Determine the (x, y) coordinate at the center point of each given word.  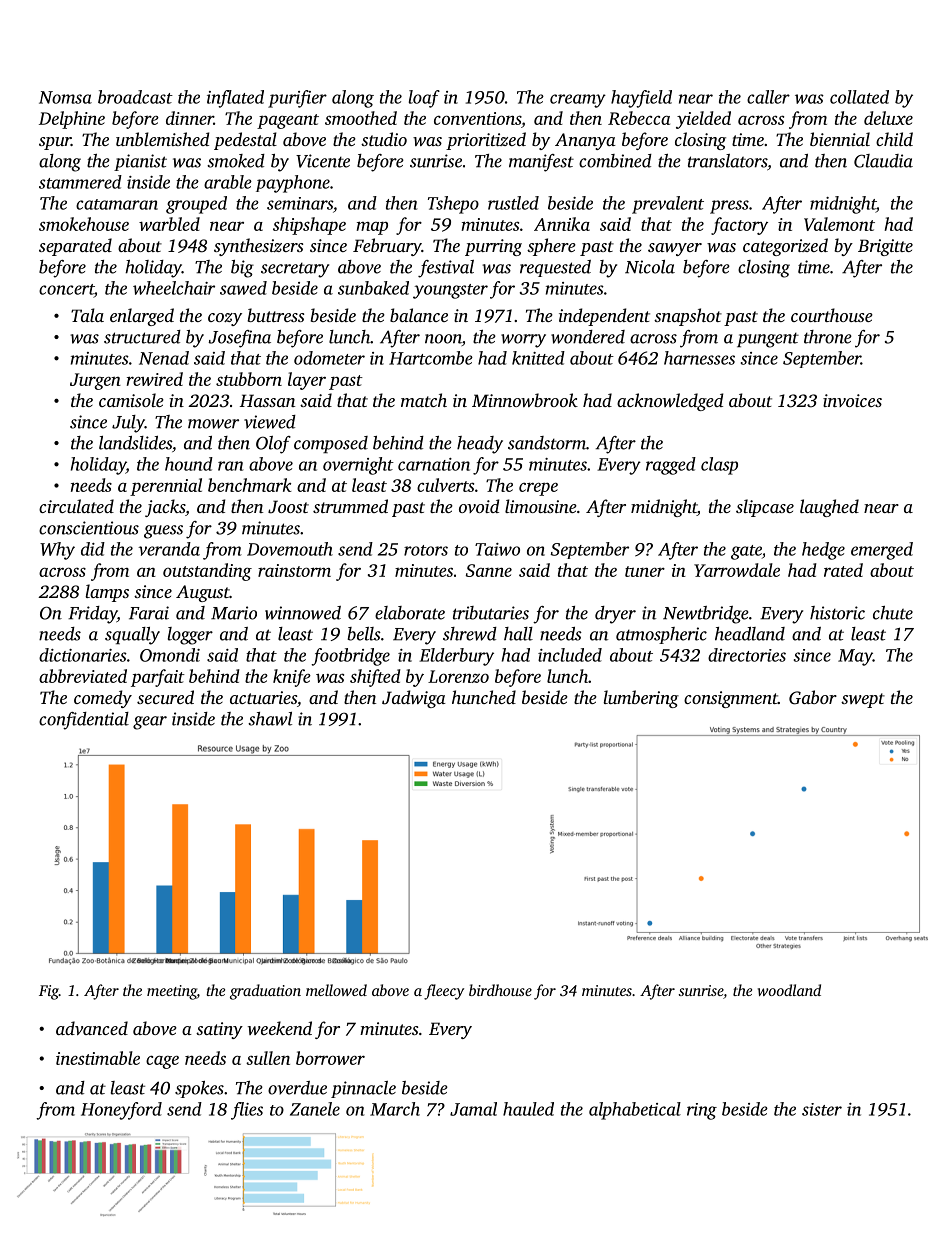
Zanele (315, 1109)
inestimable (98, 1058)
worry (523, 341)
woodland (789, 990)
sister (822, 1109)
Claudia (883, 161)
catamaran (117, 204)
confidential (84, 721)
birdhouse (500, 990)
